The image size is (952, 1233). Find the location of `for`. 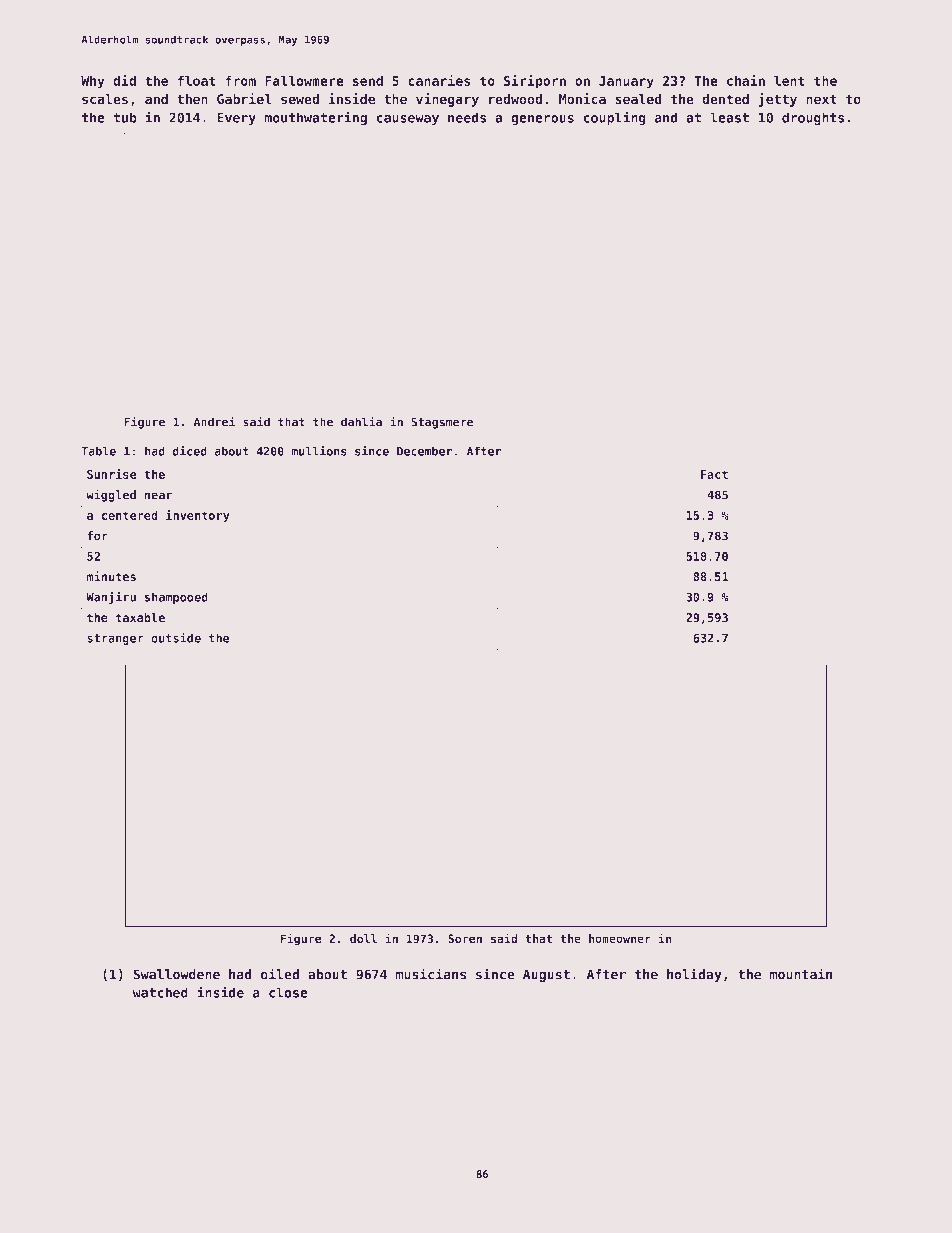

for is located at coordinates (97, 536).
